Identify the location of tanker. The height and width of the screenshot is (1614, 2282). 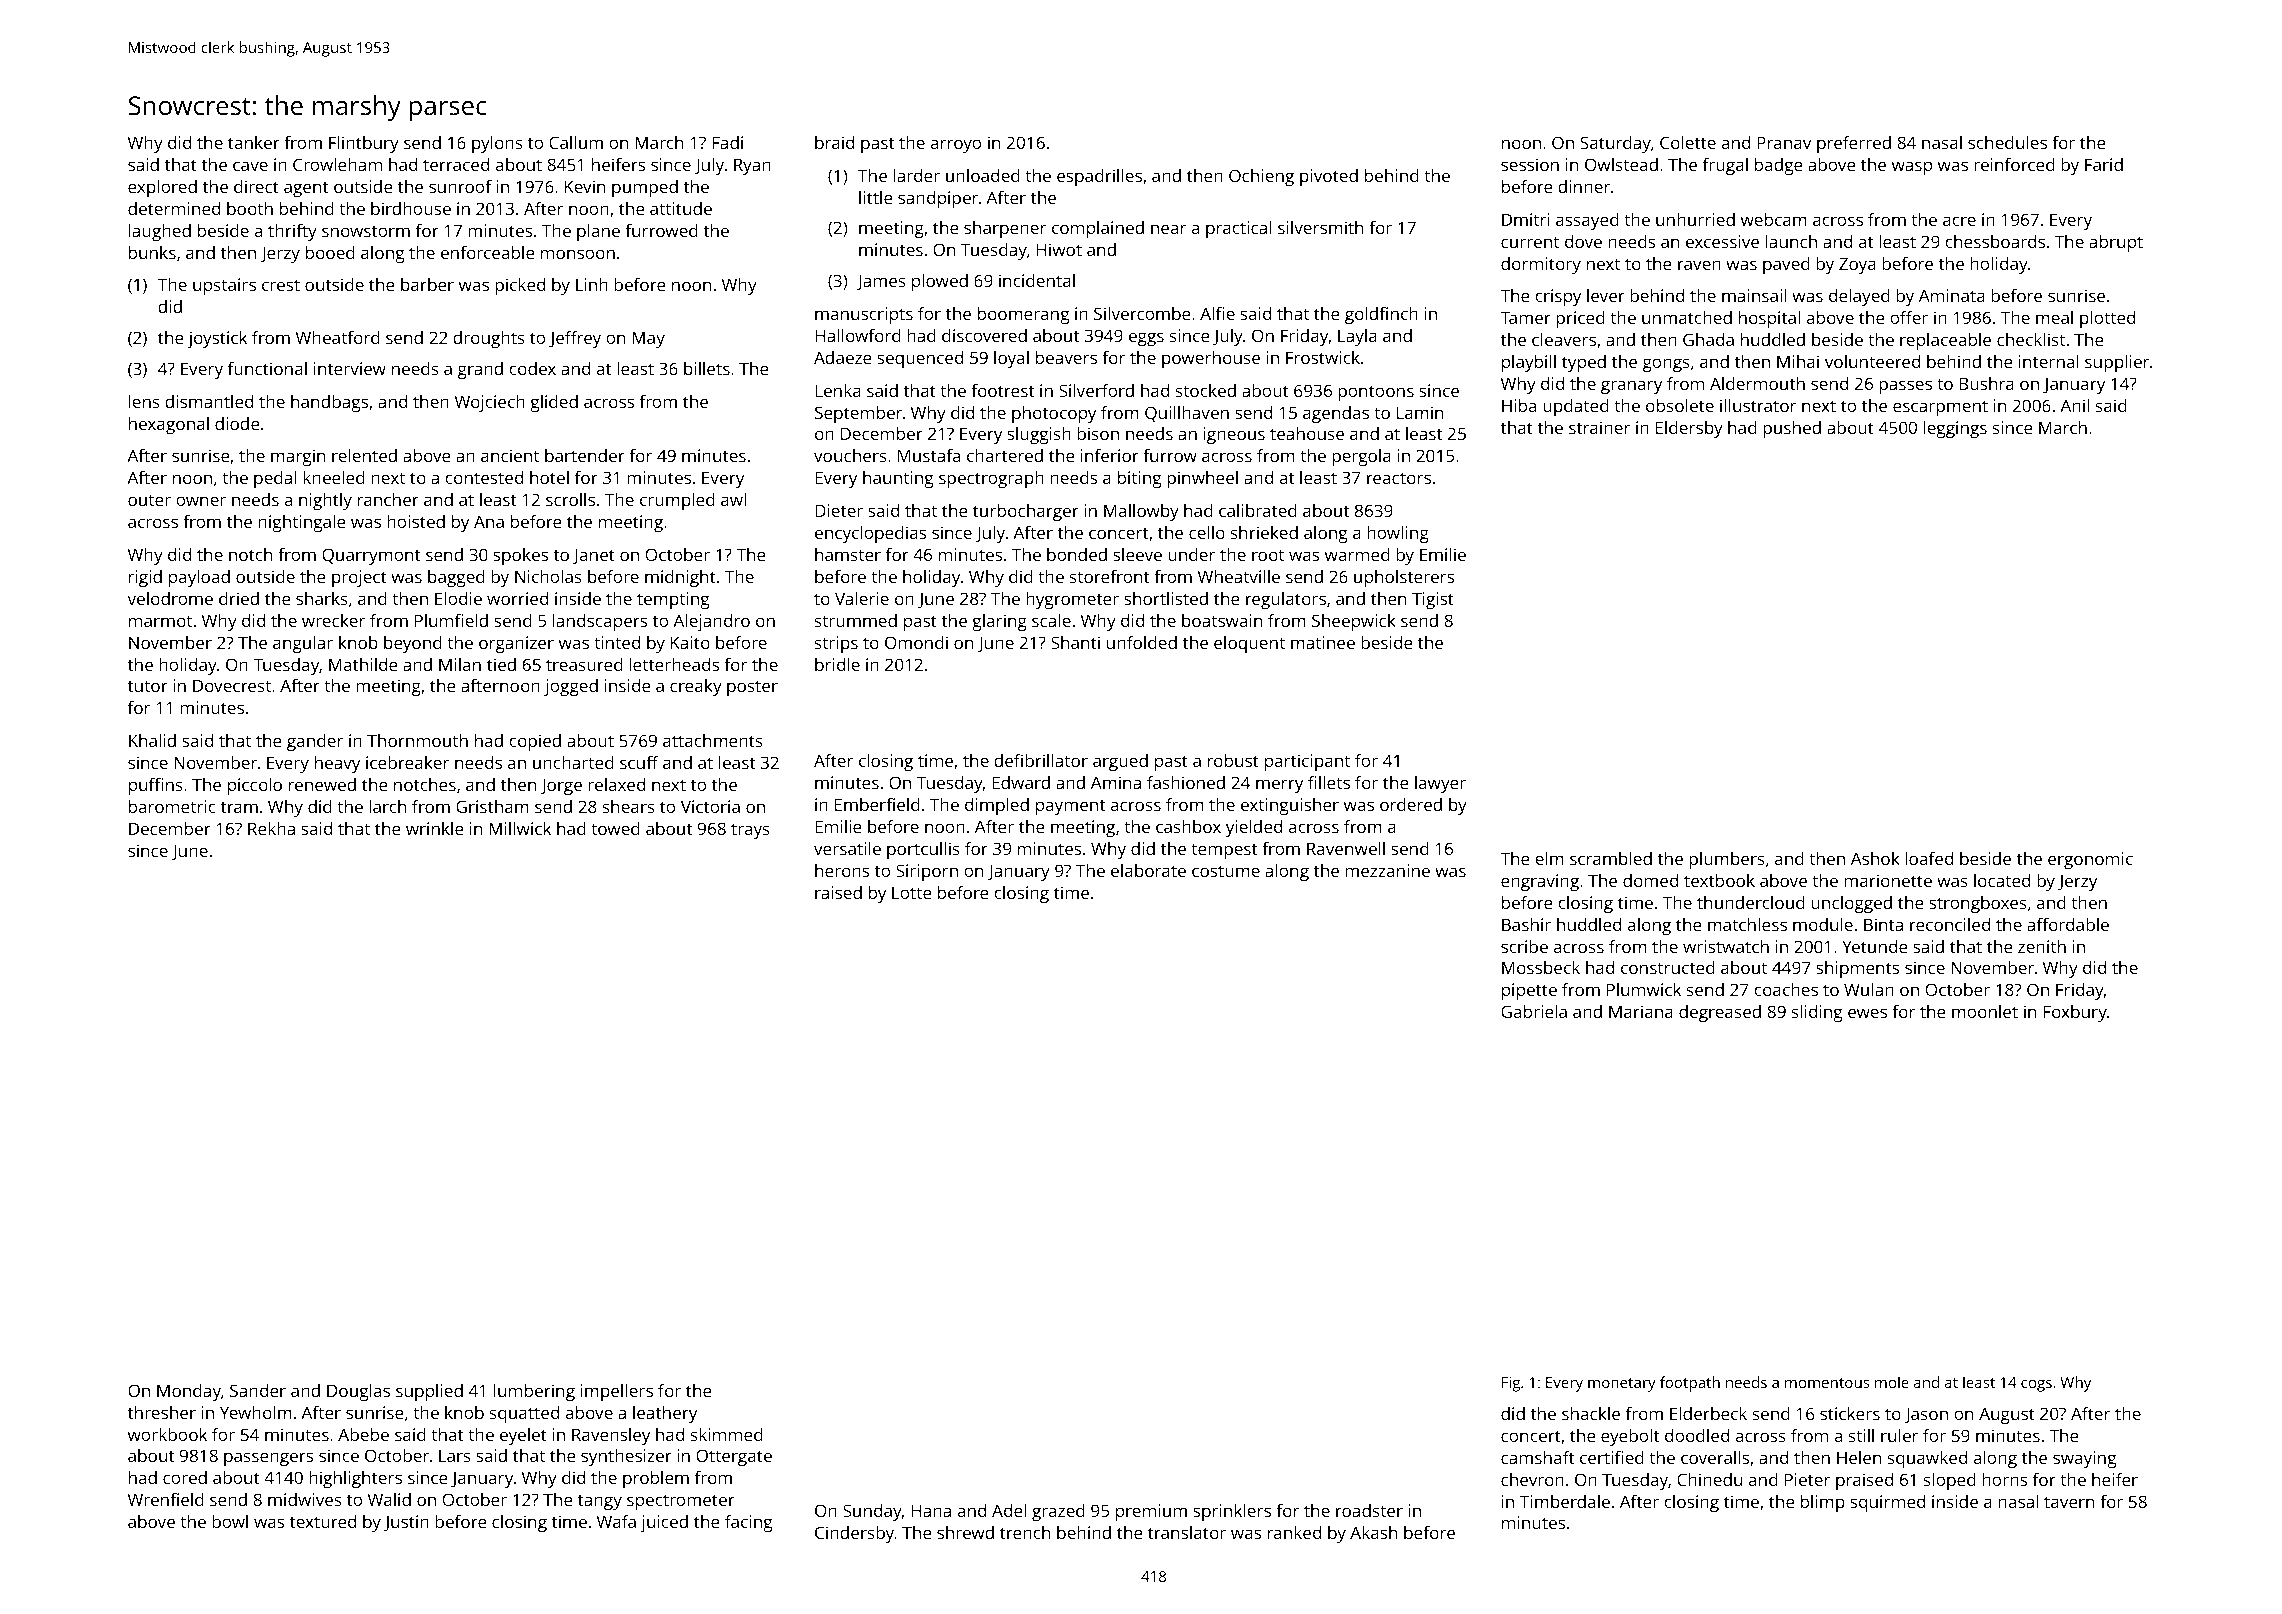
(254, 142).
